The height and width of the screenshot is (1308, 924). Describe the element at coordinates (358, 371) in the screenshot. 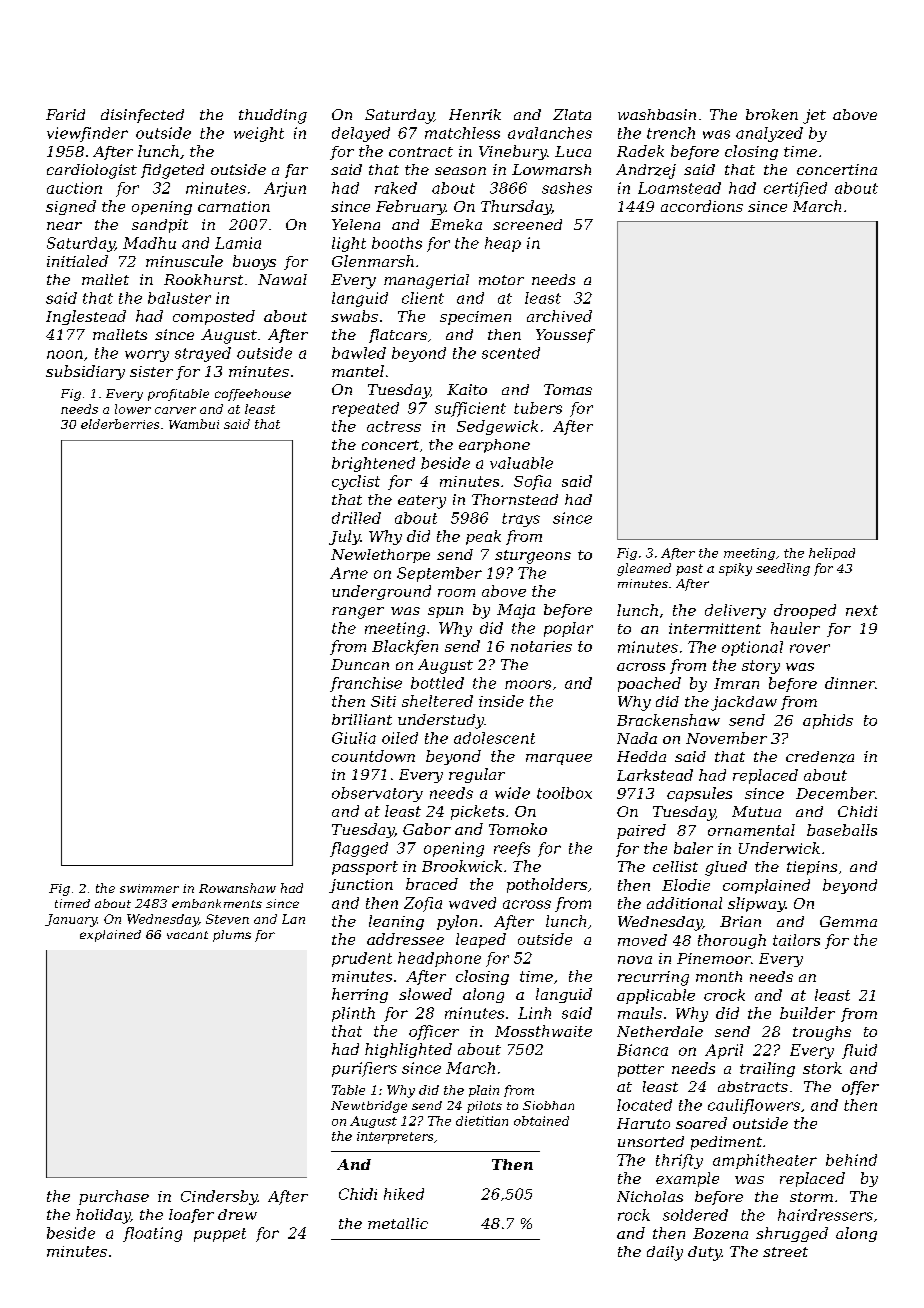

I see `mantel` at that location.
